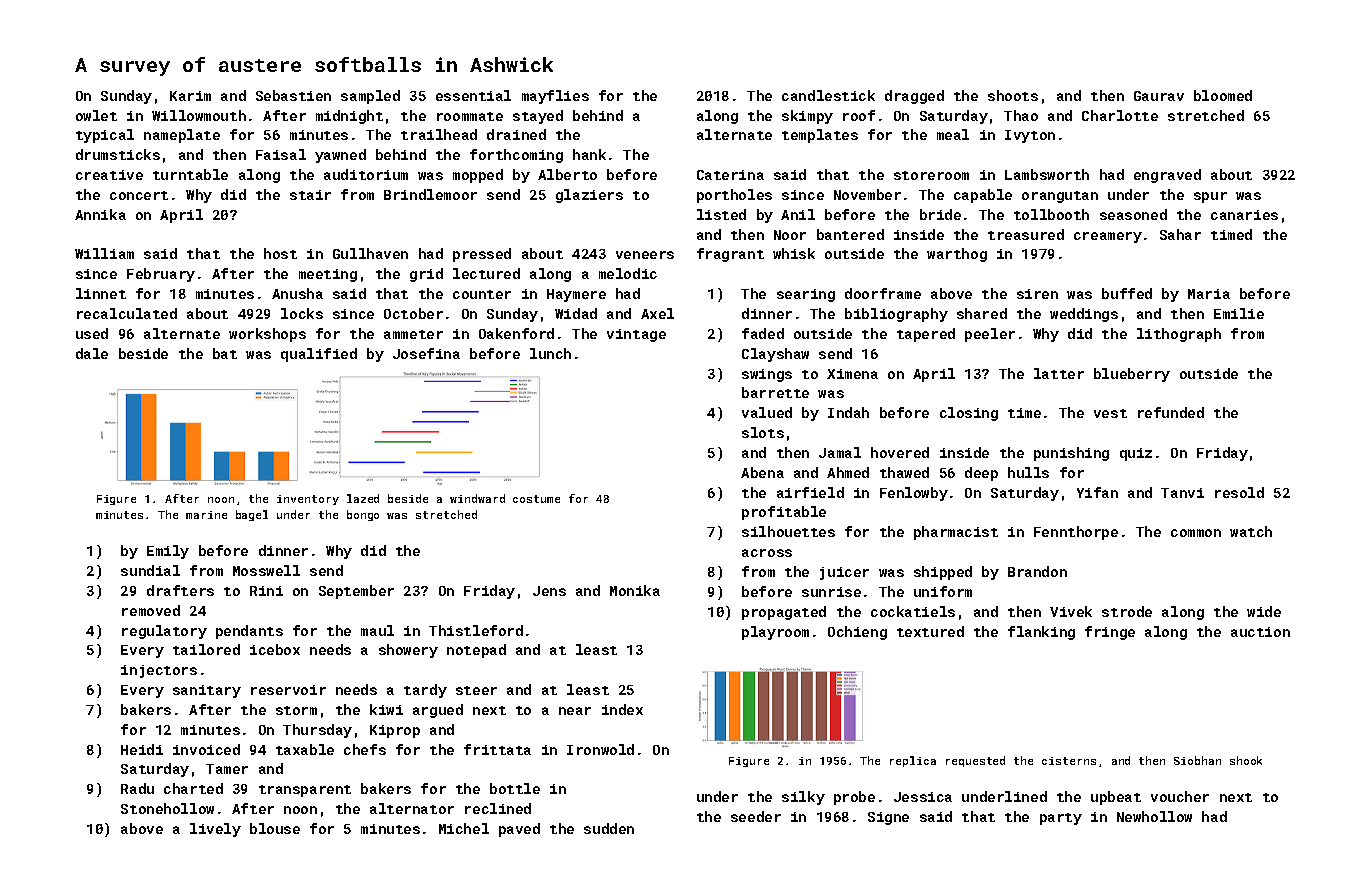 The image size is (1372, 887). What do you see at coordinates (549, 591) in the screenshot?
I see `Jens` at bounding box center [549, 591].
